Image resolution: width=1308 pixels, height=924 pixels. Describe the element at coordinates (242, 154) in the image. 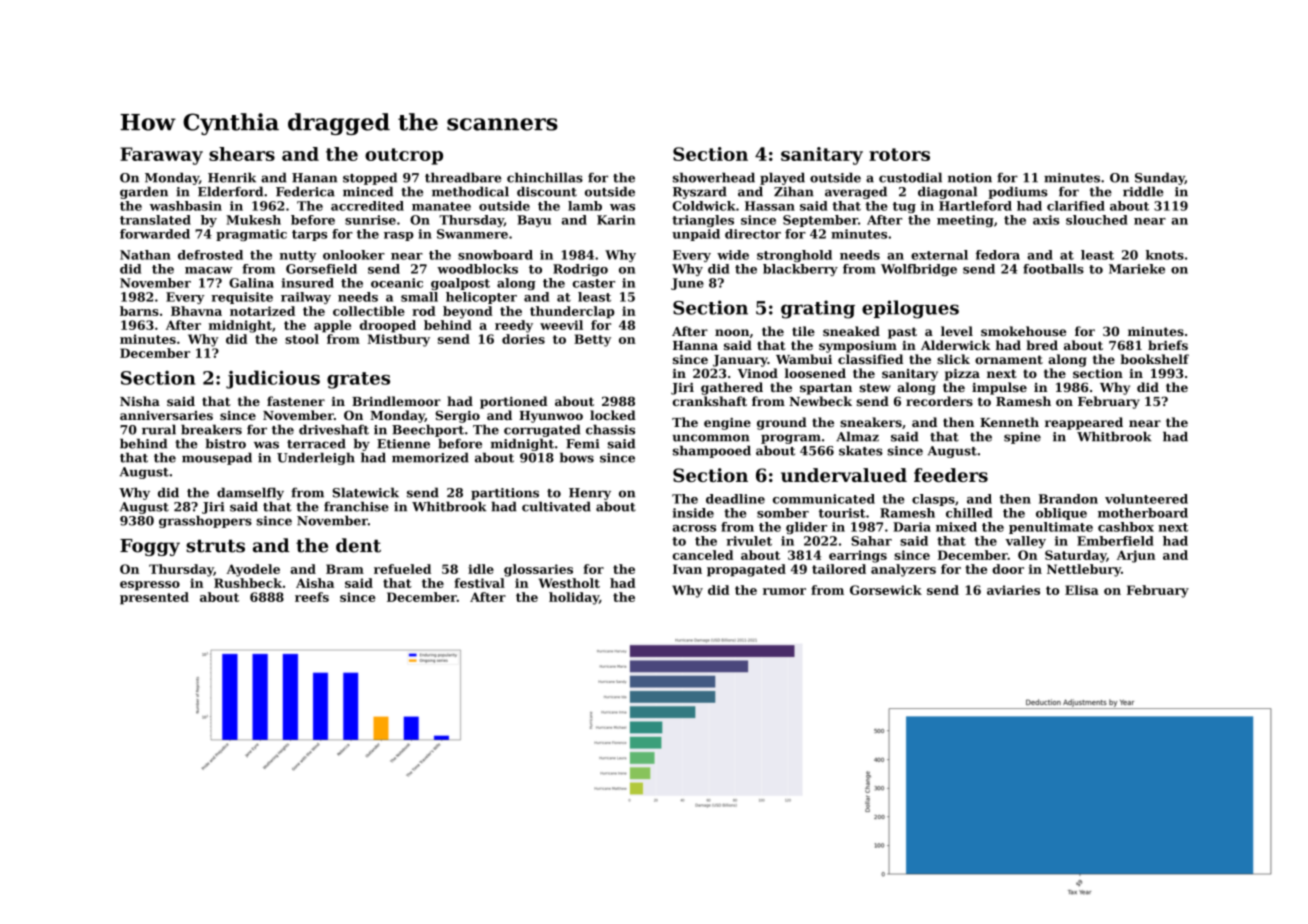

I see `shears` at that location.
